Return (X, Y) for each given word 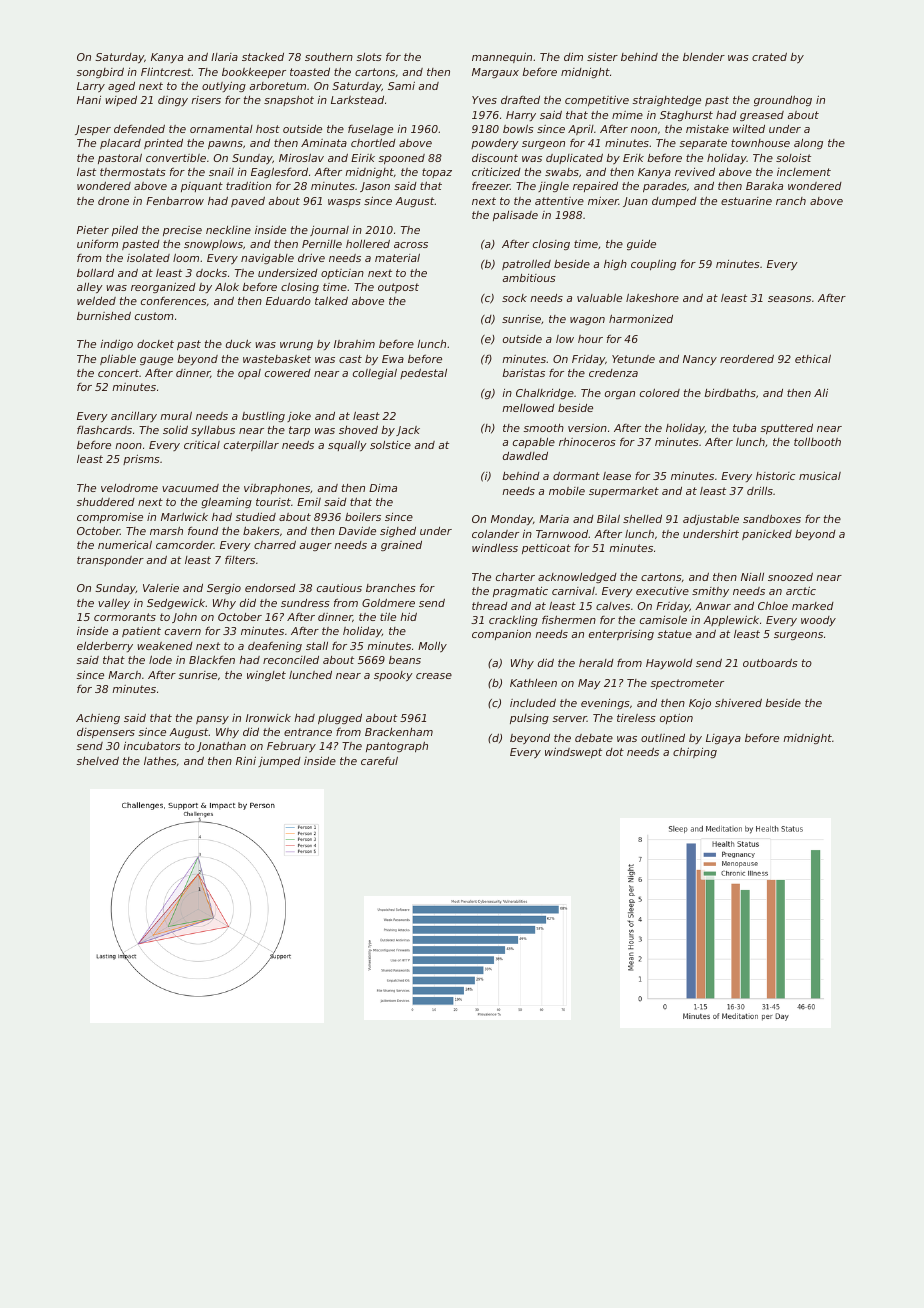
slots (369, 57)
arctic (801, 590)
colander (495, 534)
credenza (613, 373)
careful (379, 760)
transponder (110, 561)
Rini (246, 760)
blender (704, 57)
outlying (224, 86)
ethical (813, 358)
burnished (104, 316)
